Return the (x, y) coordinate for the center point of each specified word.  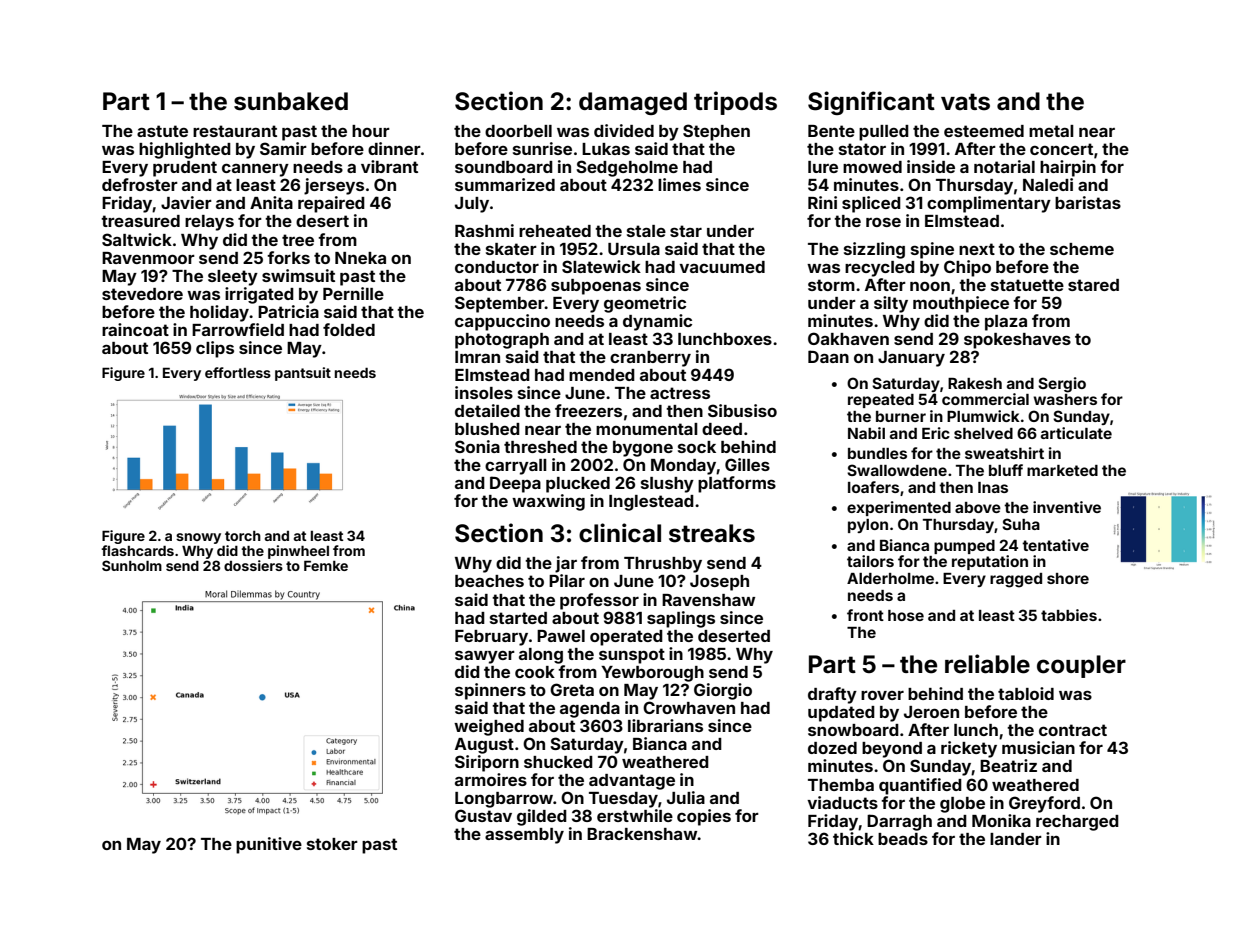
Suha (1021, 524)
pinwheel (298, 552)
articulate (1076, 433)
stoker (332, 844)
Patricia (288, 311)
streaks (712, 533)
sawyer (485, 657)
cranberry (650, 359)
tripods (735, 103)
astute (162, 131)
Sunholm (132, 565)
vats (965, 102)
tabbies (1069, 615)
